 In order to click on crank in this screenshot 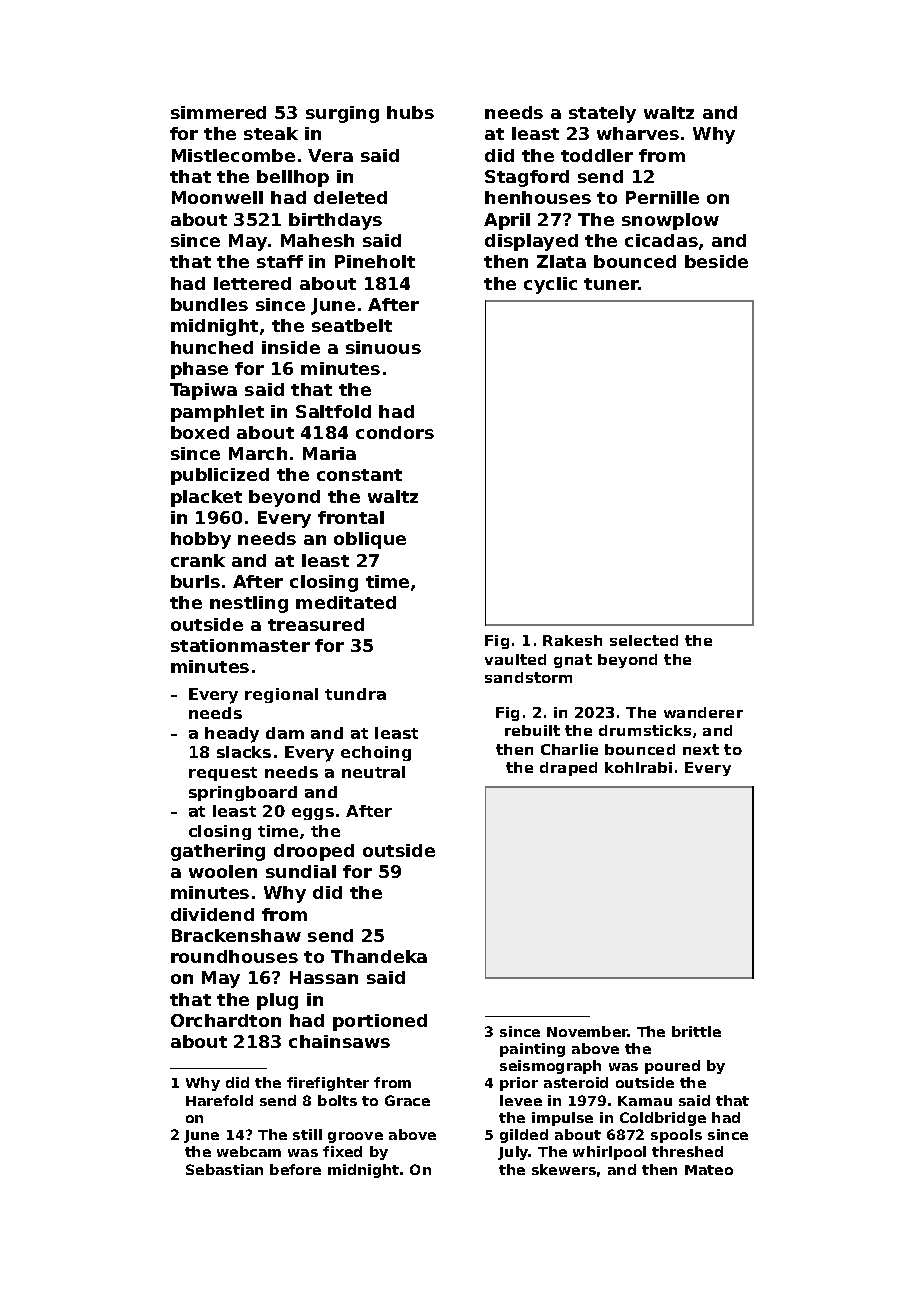, I will do `click(198, 560)`.
